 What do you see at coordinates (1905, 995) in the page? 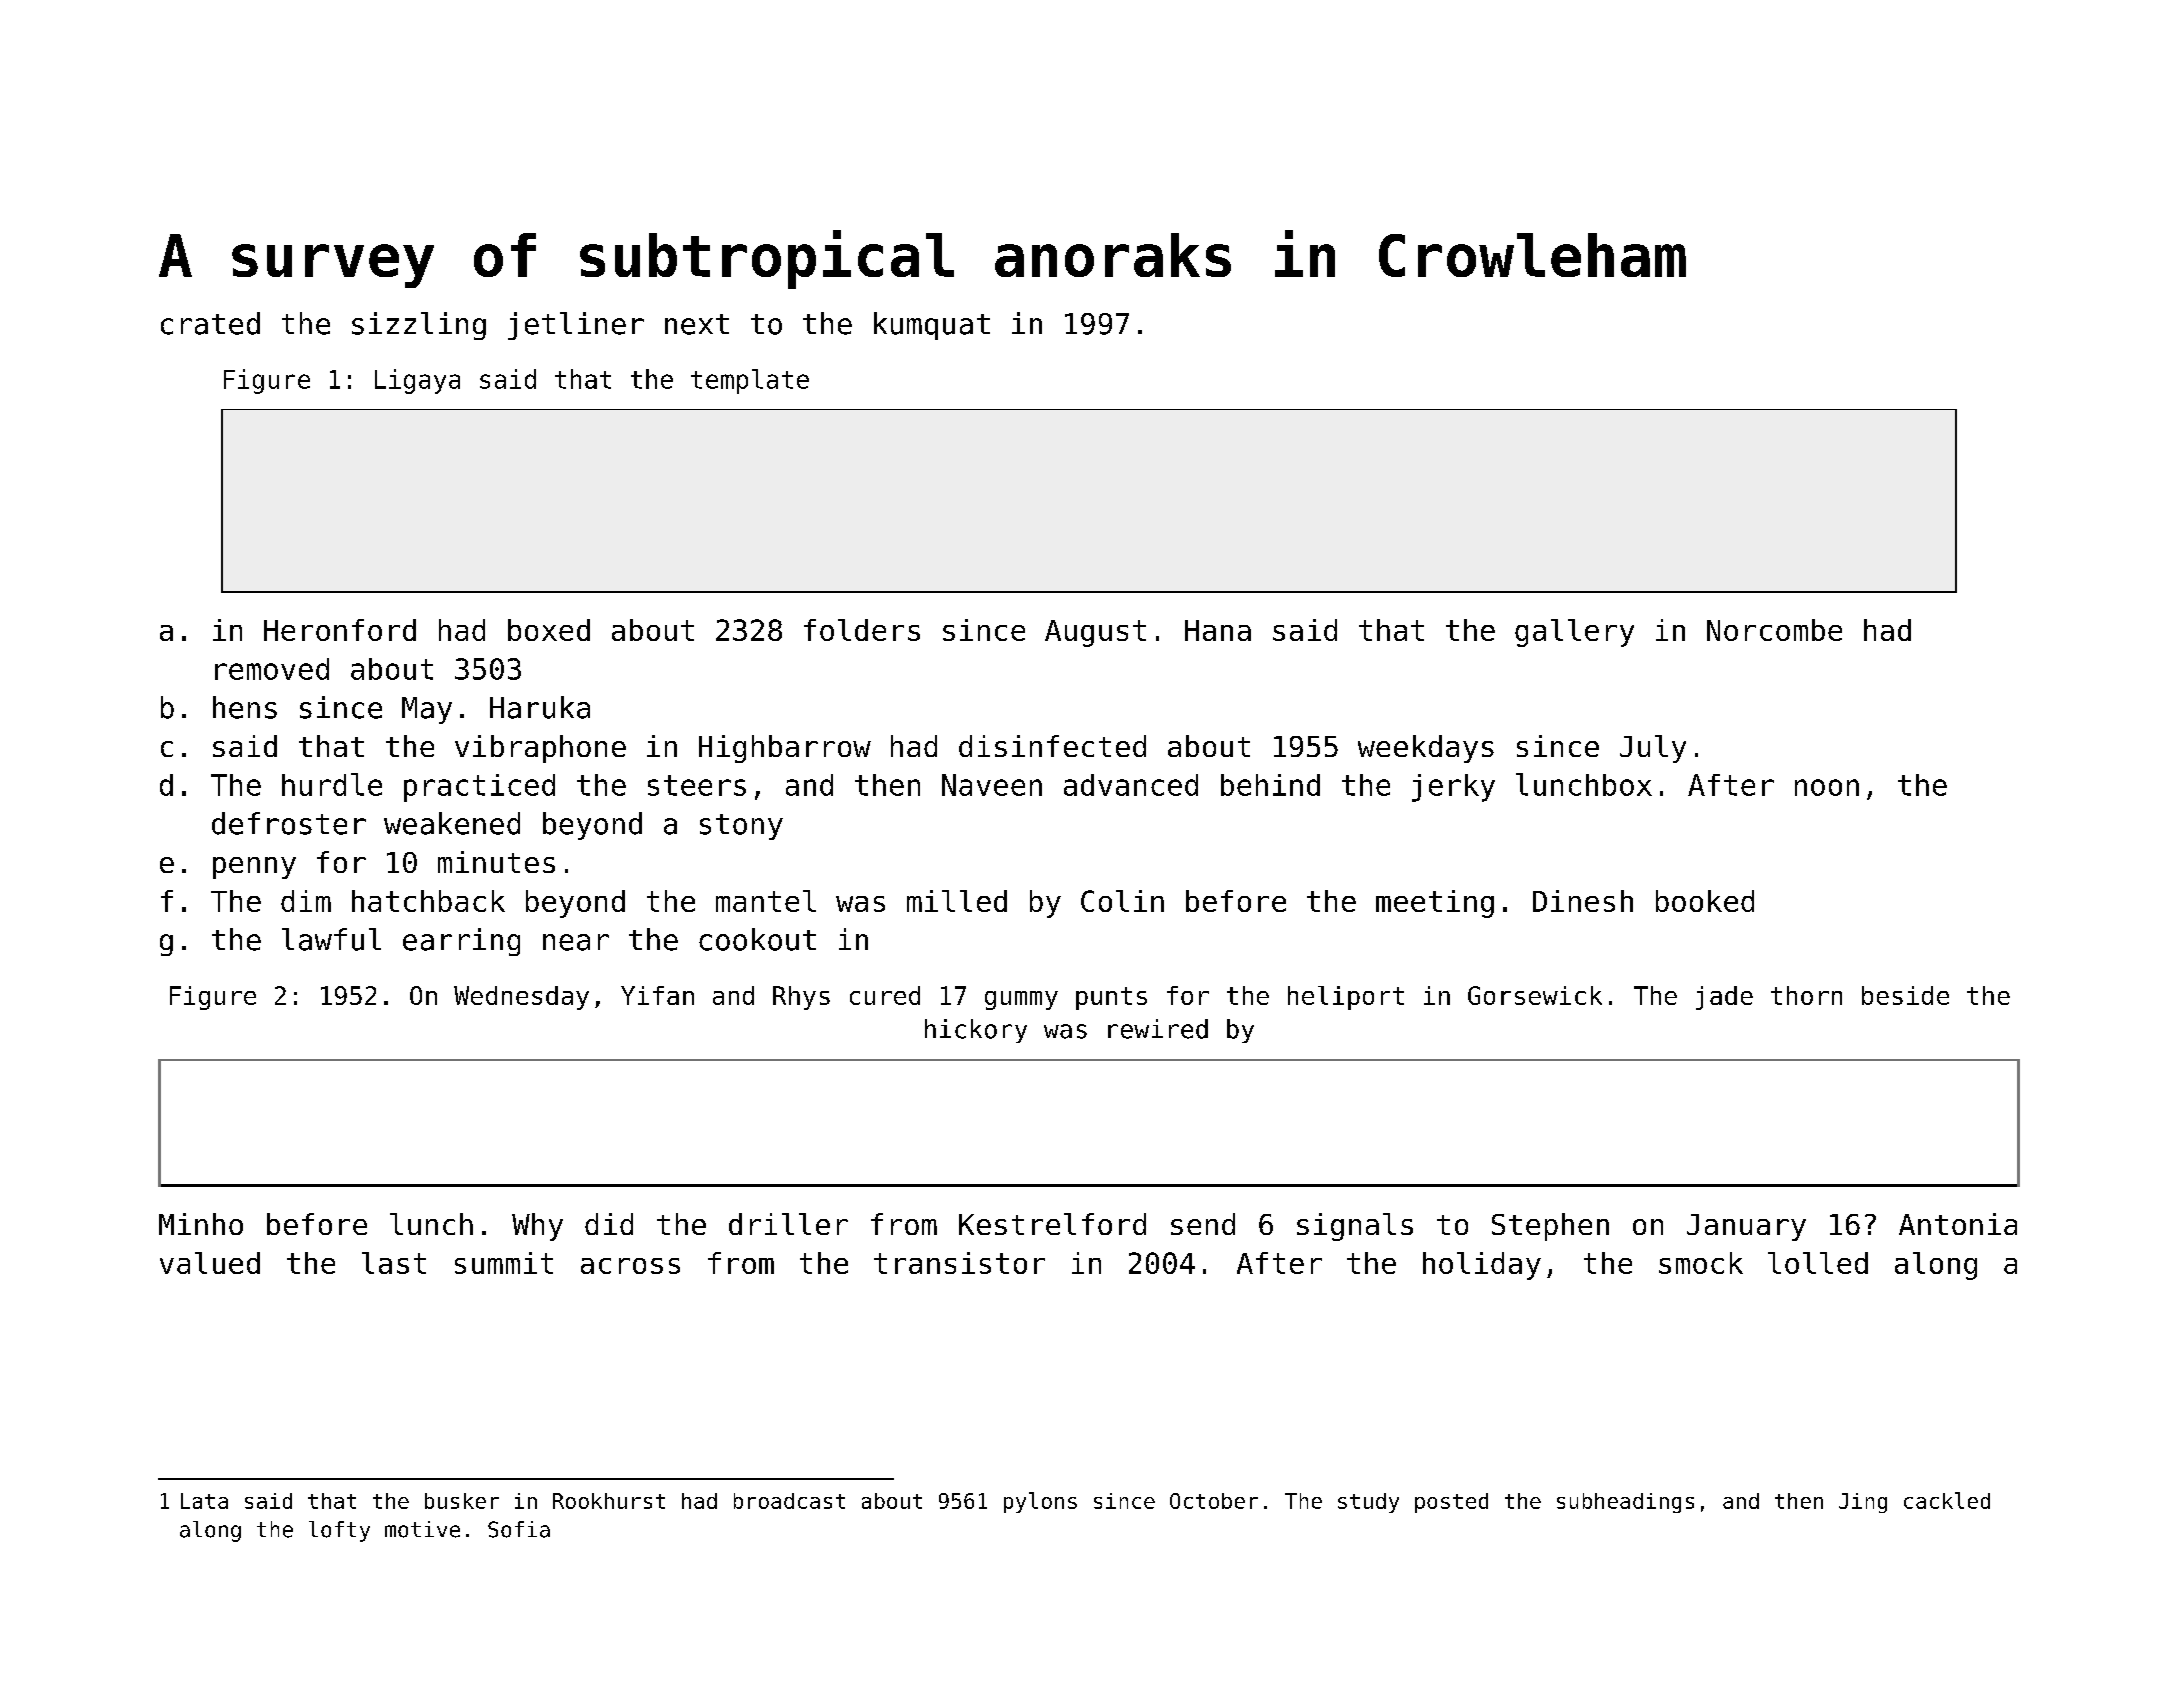
I see `beside` at bounding box center [1905, 995].
